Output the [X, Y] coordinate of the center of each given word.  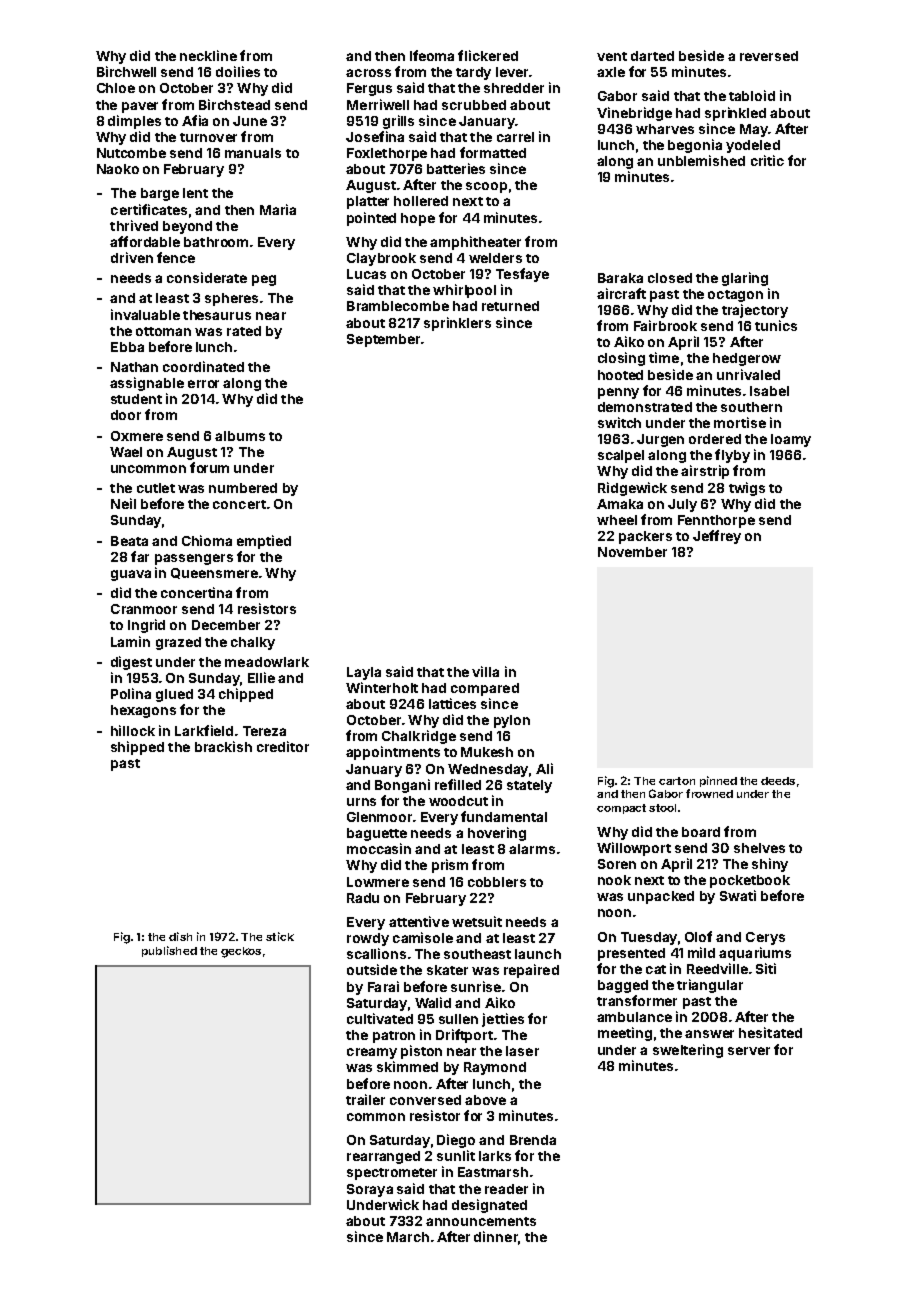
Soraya [370, 1190]
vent [612, 56]
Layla [364, 673]
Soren [617, 864]
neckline [208, 55]
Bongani [402, 786]
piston [421, 1052]
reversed [769, 56]
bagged [623, 986]
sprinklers [457, 324]
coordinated [203, 366]
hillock [133, 730]
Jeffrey [717, 537]
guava [131, 575]
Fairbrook [665, 325]
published [169, 951]
